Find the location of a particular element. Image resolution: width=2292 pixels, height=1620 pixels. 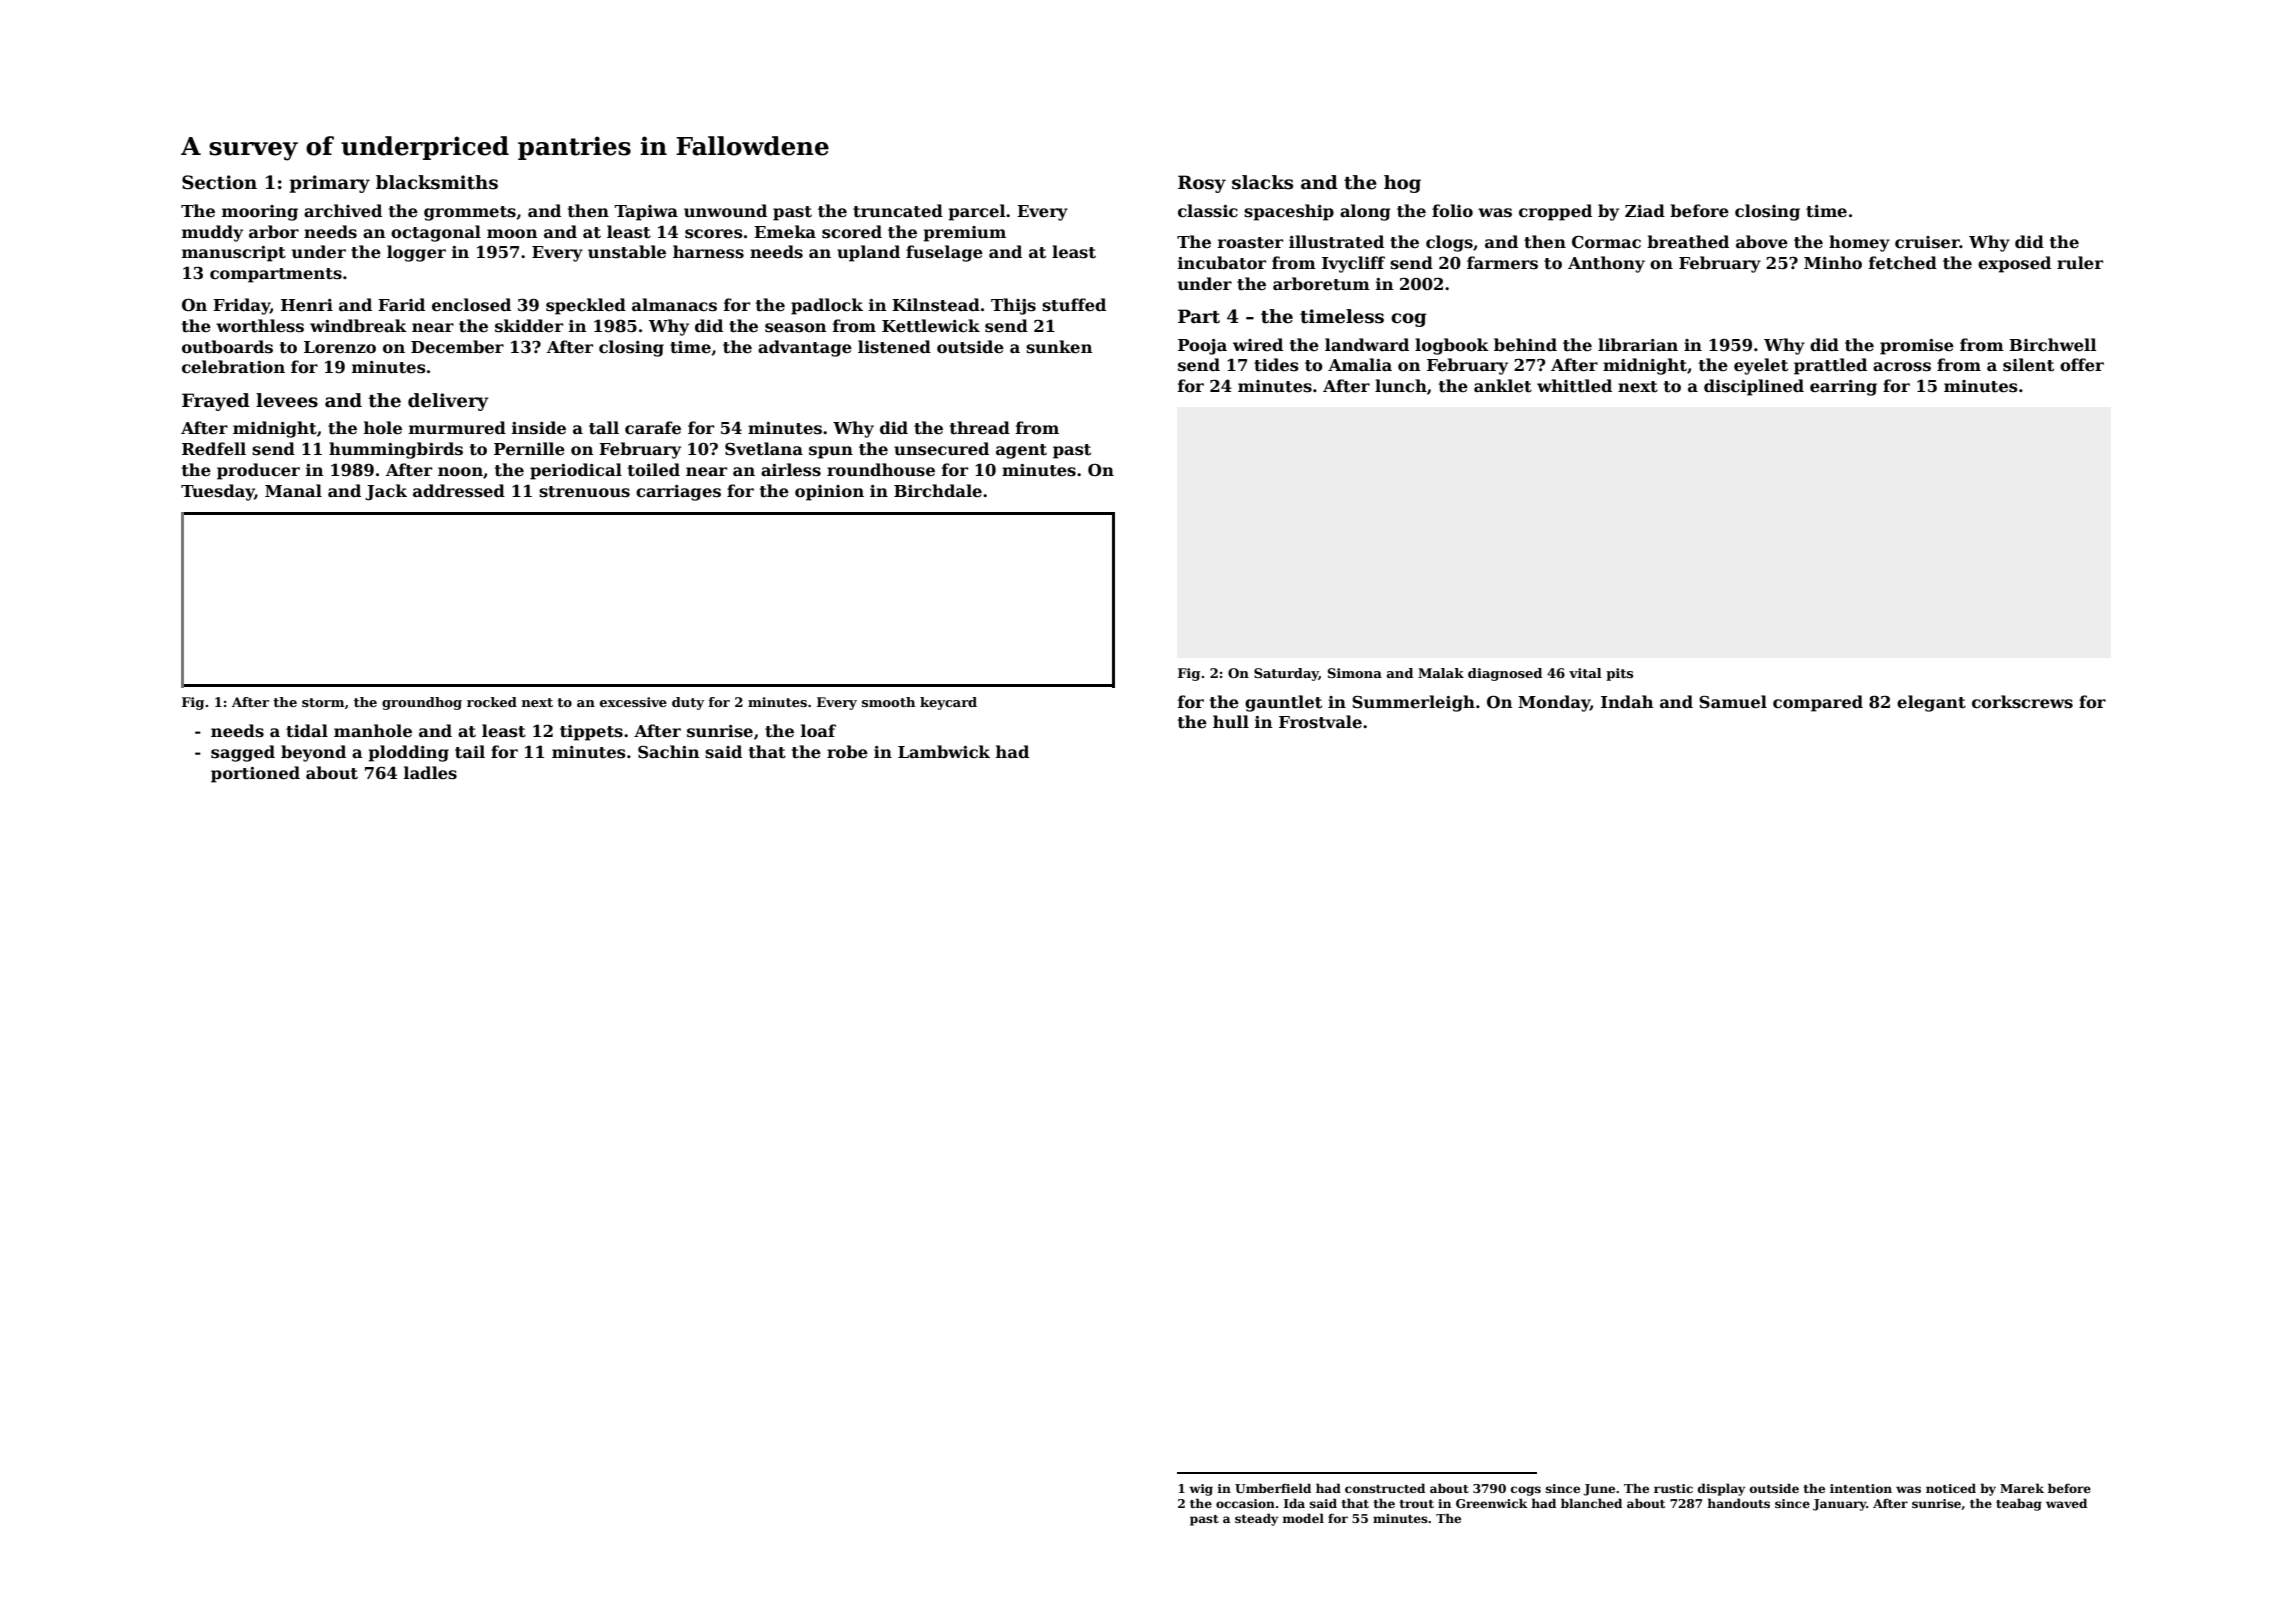

Marek is located at coordinates (2022, 1488).
